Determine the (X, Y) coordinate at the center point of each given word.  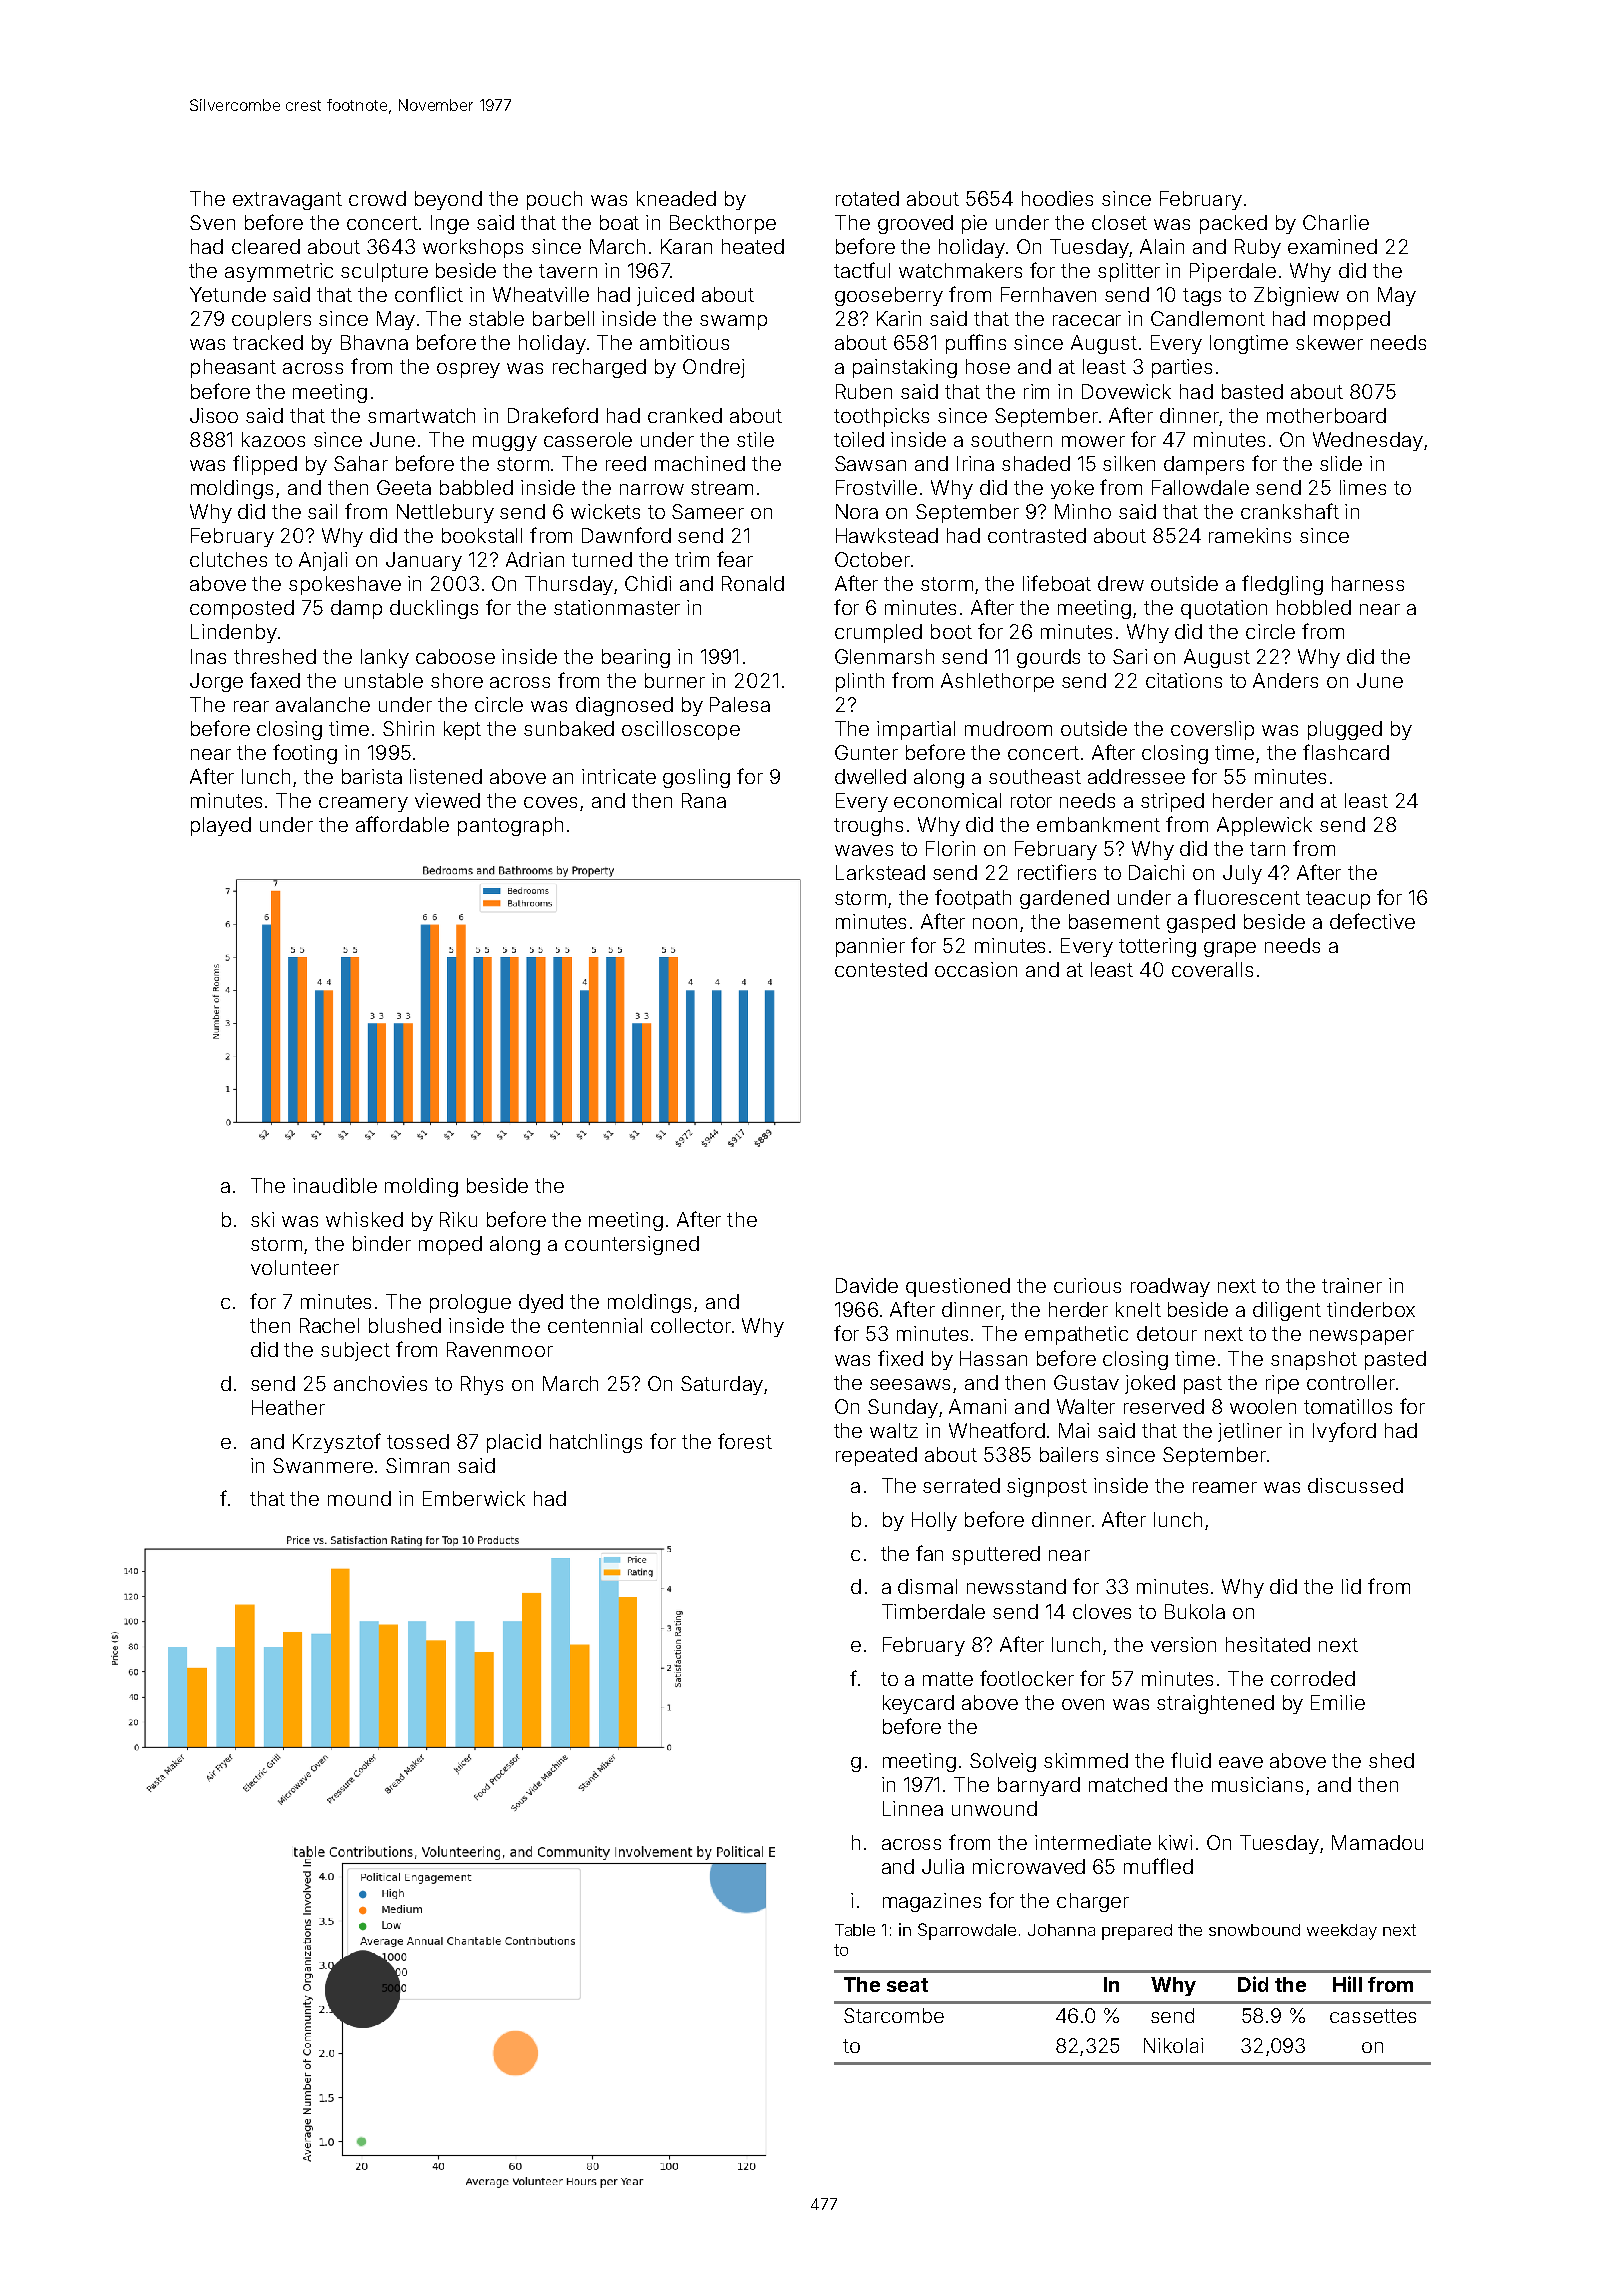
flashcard (1346, 752)
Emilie (1338, 1702)
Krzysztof (337, 1443)
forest (745, 1441)
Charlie (1336, 222)
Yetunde (228, 294)
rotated (867, 198)
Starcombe (894, 2015)
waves (864, 850)
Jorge (216, 682)
